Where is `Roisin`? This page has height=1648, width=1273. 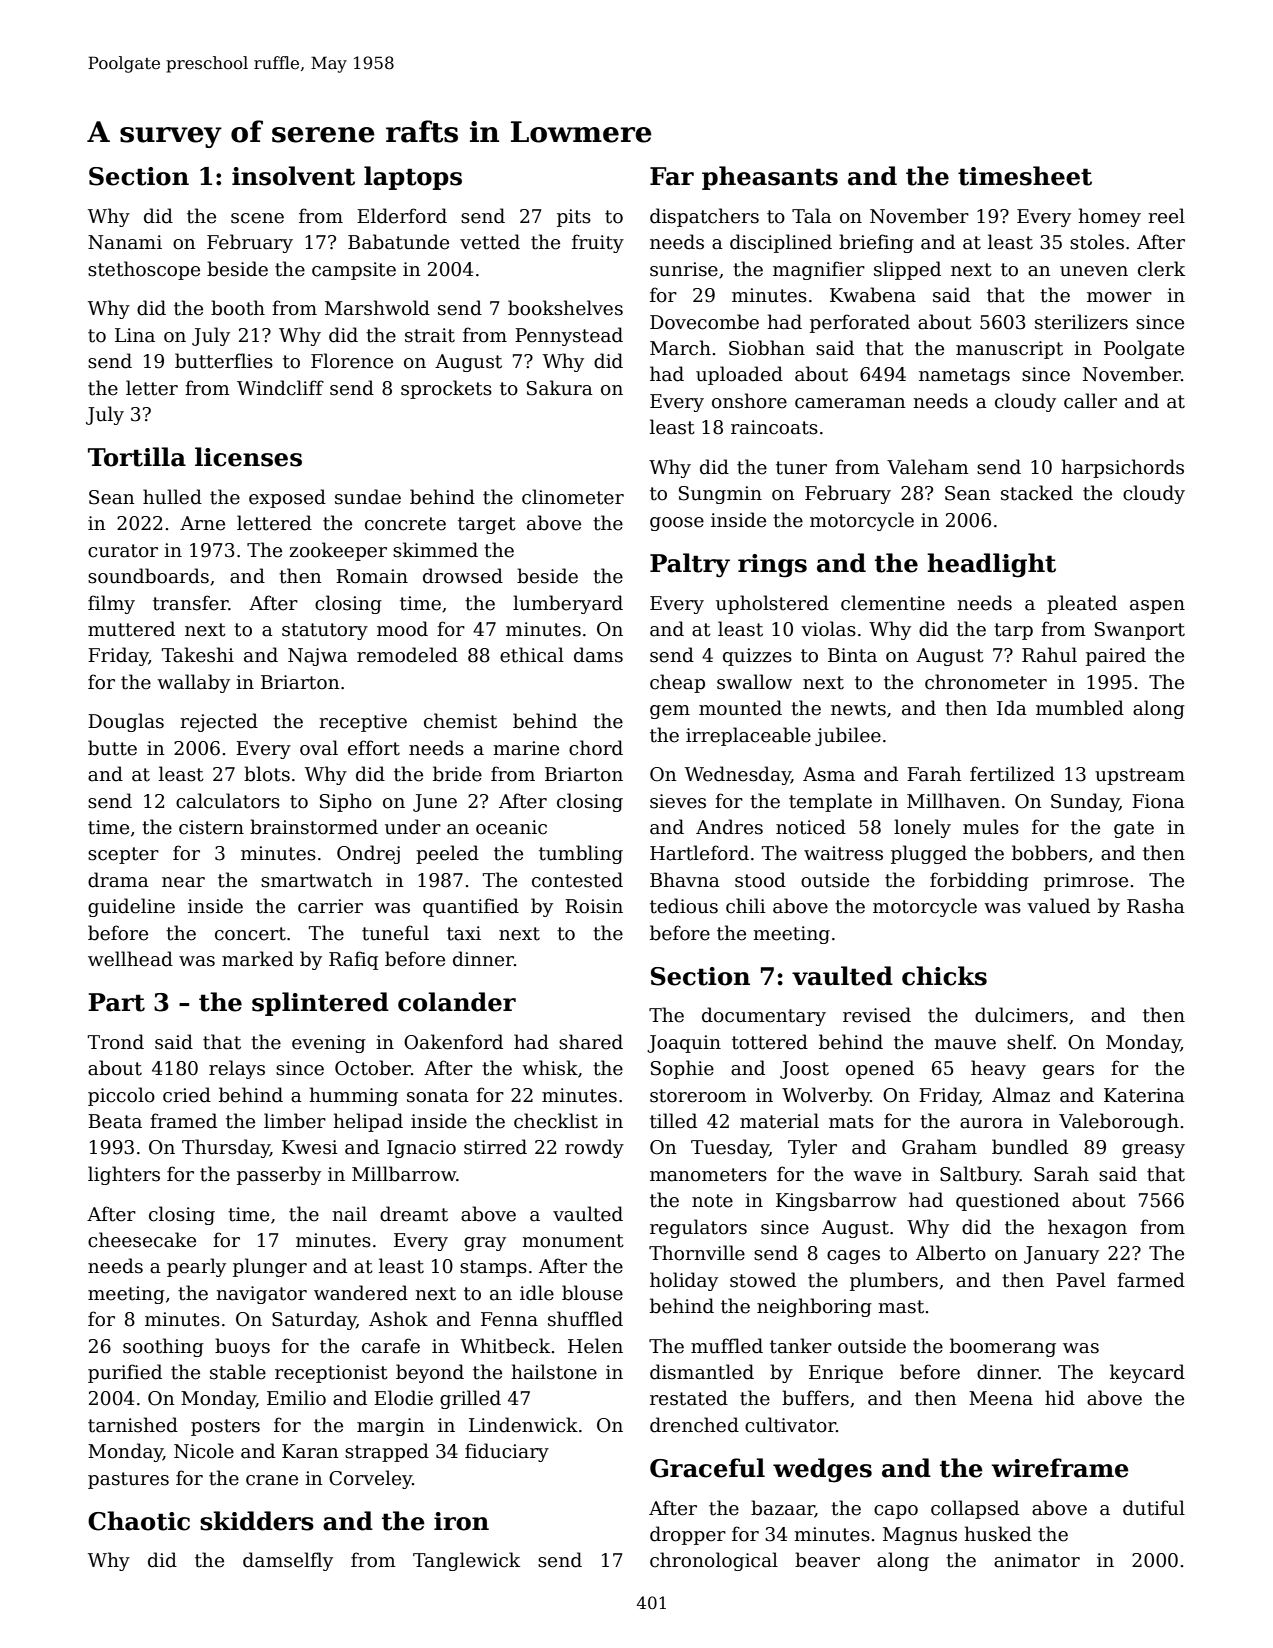
Roisin is located at coordinates (594, 906).
